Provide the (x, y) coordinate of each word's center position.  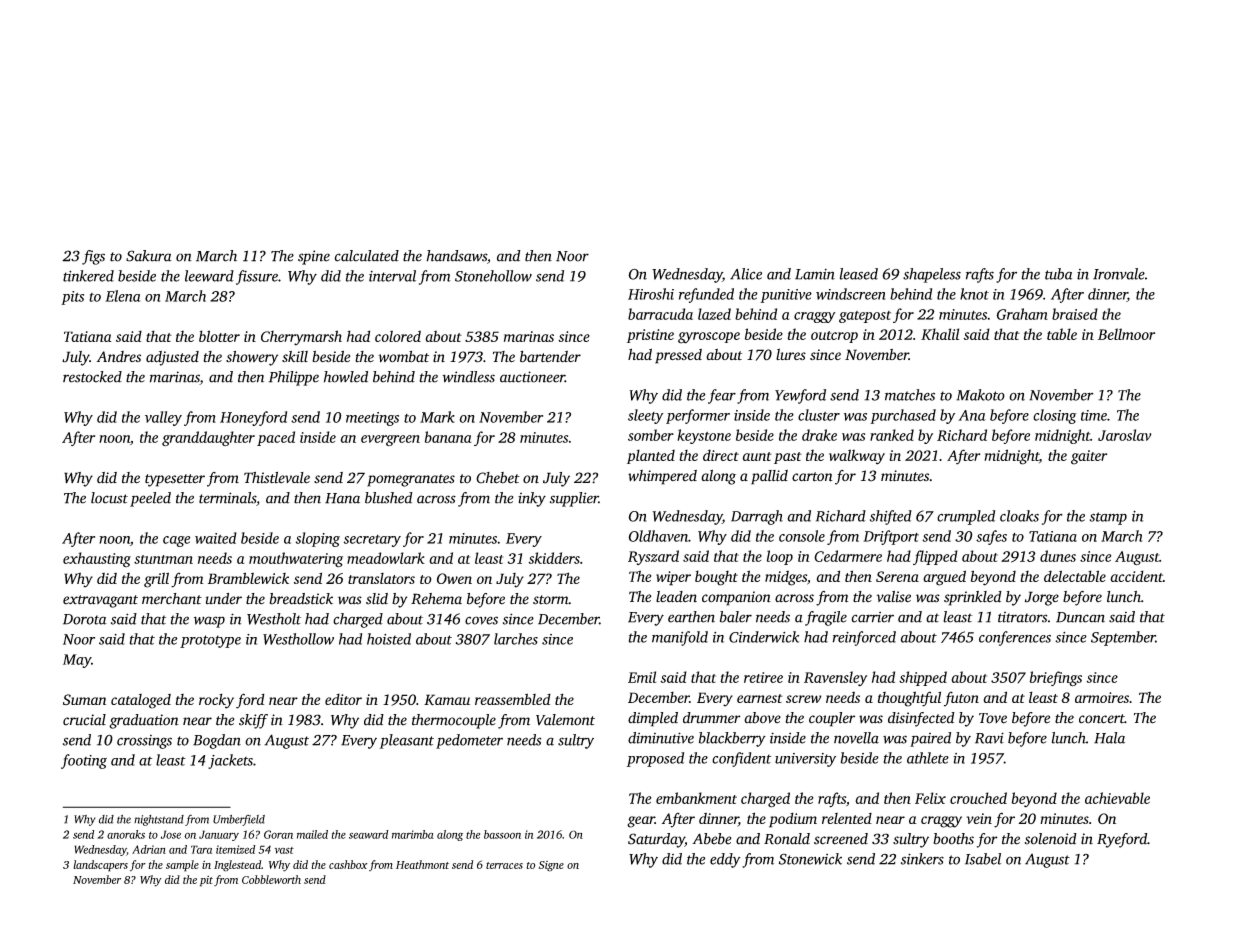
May (77, 661)
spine (314, 257)
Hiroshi (651, 294)
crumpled (966, 517)
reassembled (513, 699)
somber (651, 435)
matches (910, 395)
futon (961, 699)
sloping (318, 539)
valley (163, 418)
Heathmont (422, 864)
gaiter (1089, 457)
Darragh (757, 517)
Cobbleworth (271, 879)
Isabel (983, 859)
